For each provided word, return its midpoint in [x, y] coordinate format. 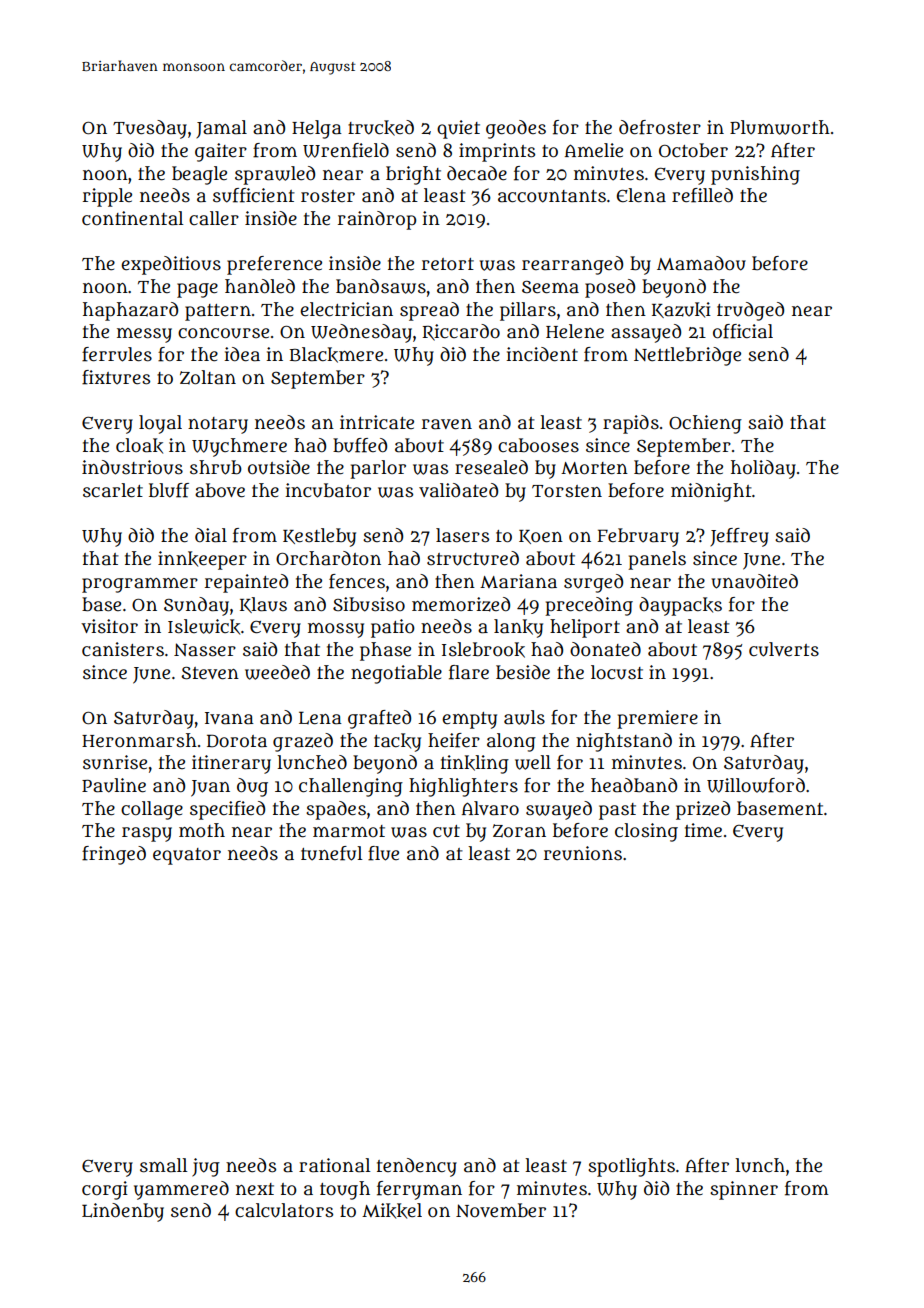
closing [646, 832]
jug [206, 1167]
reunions [583, 853]
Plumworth [780, 127]
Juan [210, 788]
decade [477, 173]
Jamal [221, 129]
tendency [417, 1167]
